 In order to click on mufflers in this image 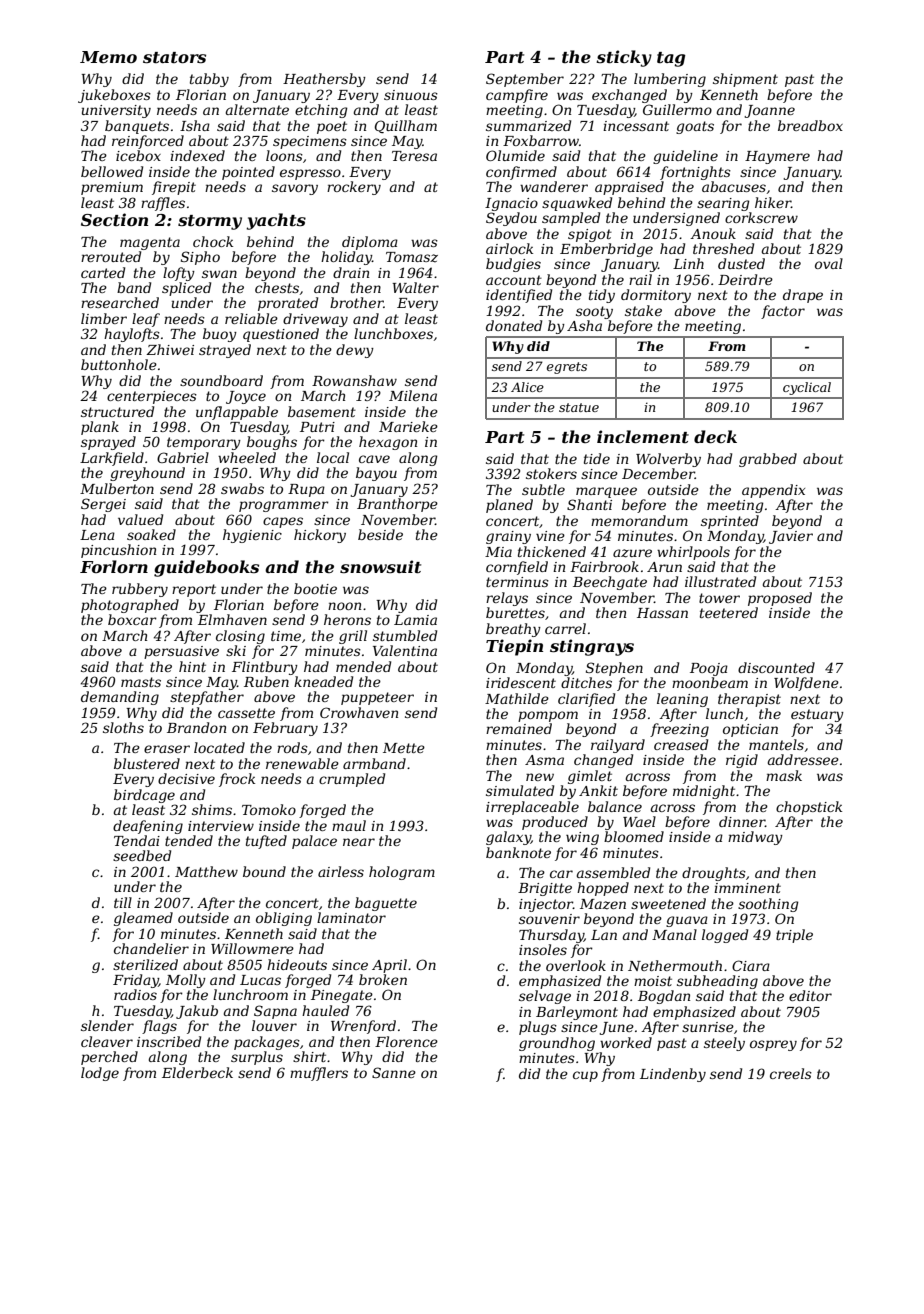, I will do `click(319, 1074)`.
